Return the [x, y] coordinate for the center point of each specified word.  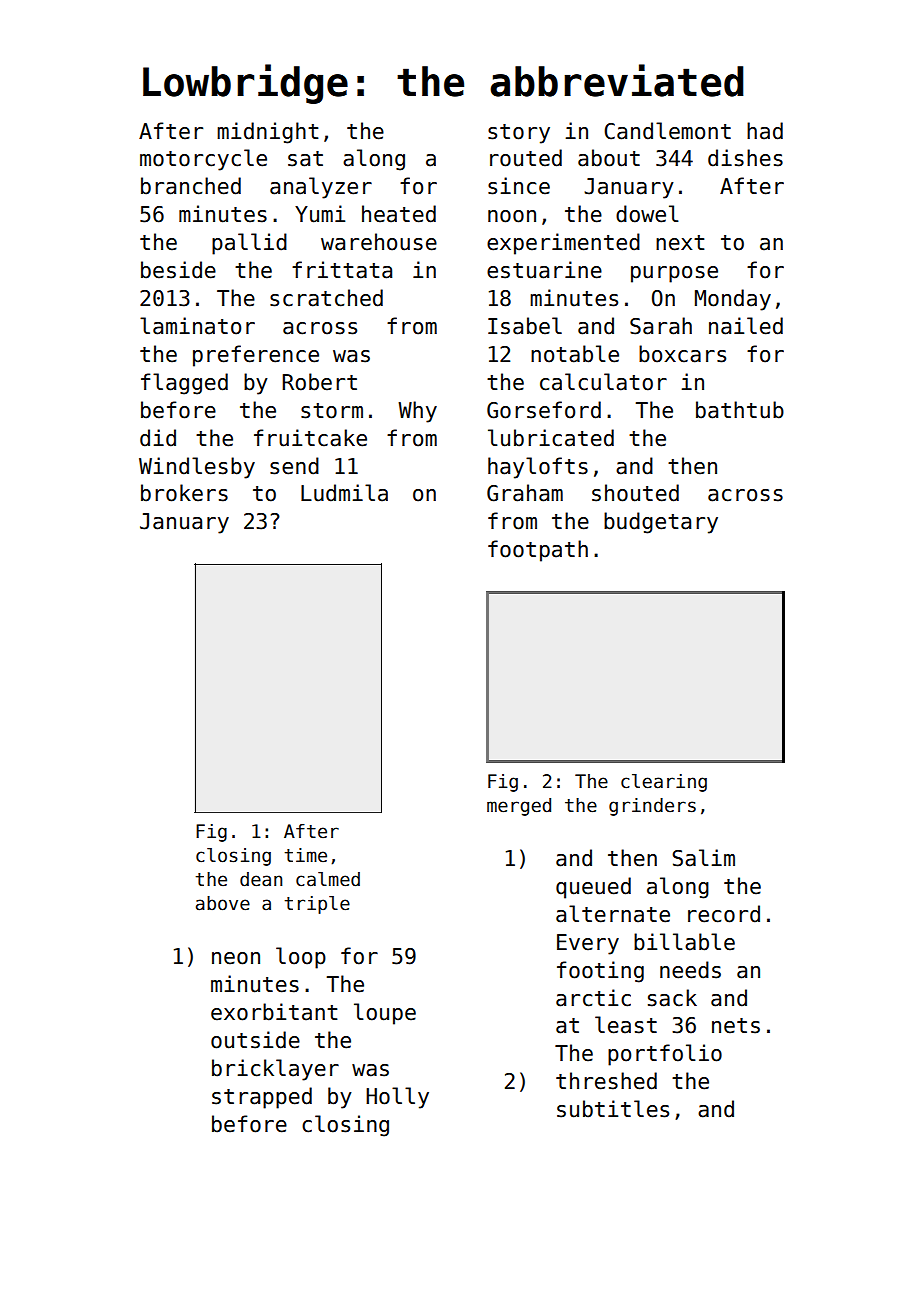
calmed [328, 879]
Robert [319, 382]
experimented [563, 244]
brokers [184, 493]
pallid [249, 244]
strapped [262, 1098]
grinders [652, 807]
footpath [538, 551]
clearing [664, 783]
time [306, 855]
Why [417, 412]
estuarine [544, 270]
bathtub [740, 410]
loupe [385, 1014]
